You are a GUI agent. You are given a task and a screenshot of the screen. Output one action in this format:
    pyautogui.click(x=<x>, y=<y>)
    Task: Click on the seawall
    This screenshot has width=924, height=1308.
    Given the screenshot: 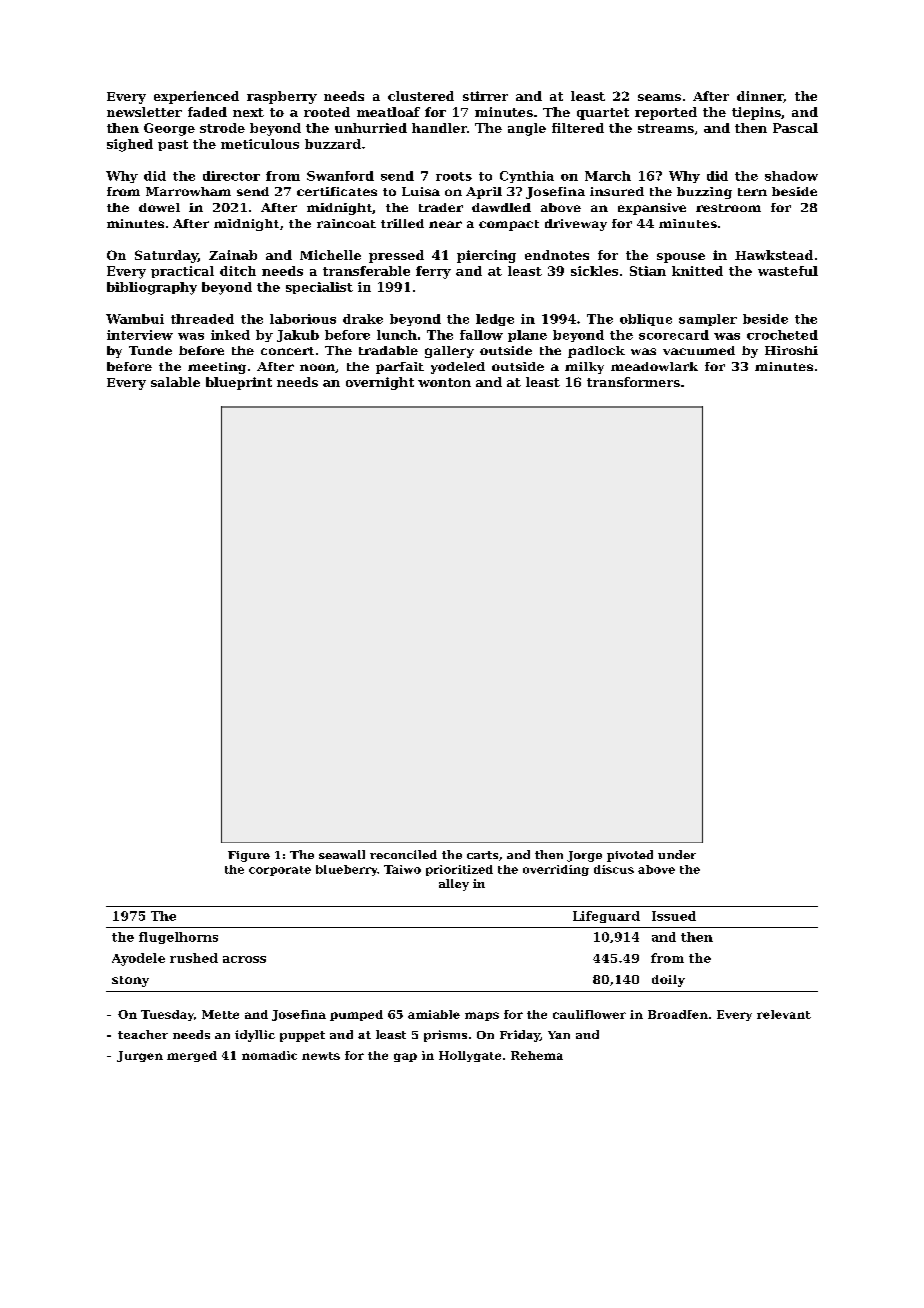 What is the action you would take?
    pyautogui.click(x=342, y=854)
